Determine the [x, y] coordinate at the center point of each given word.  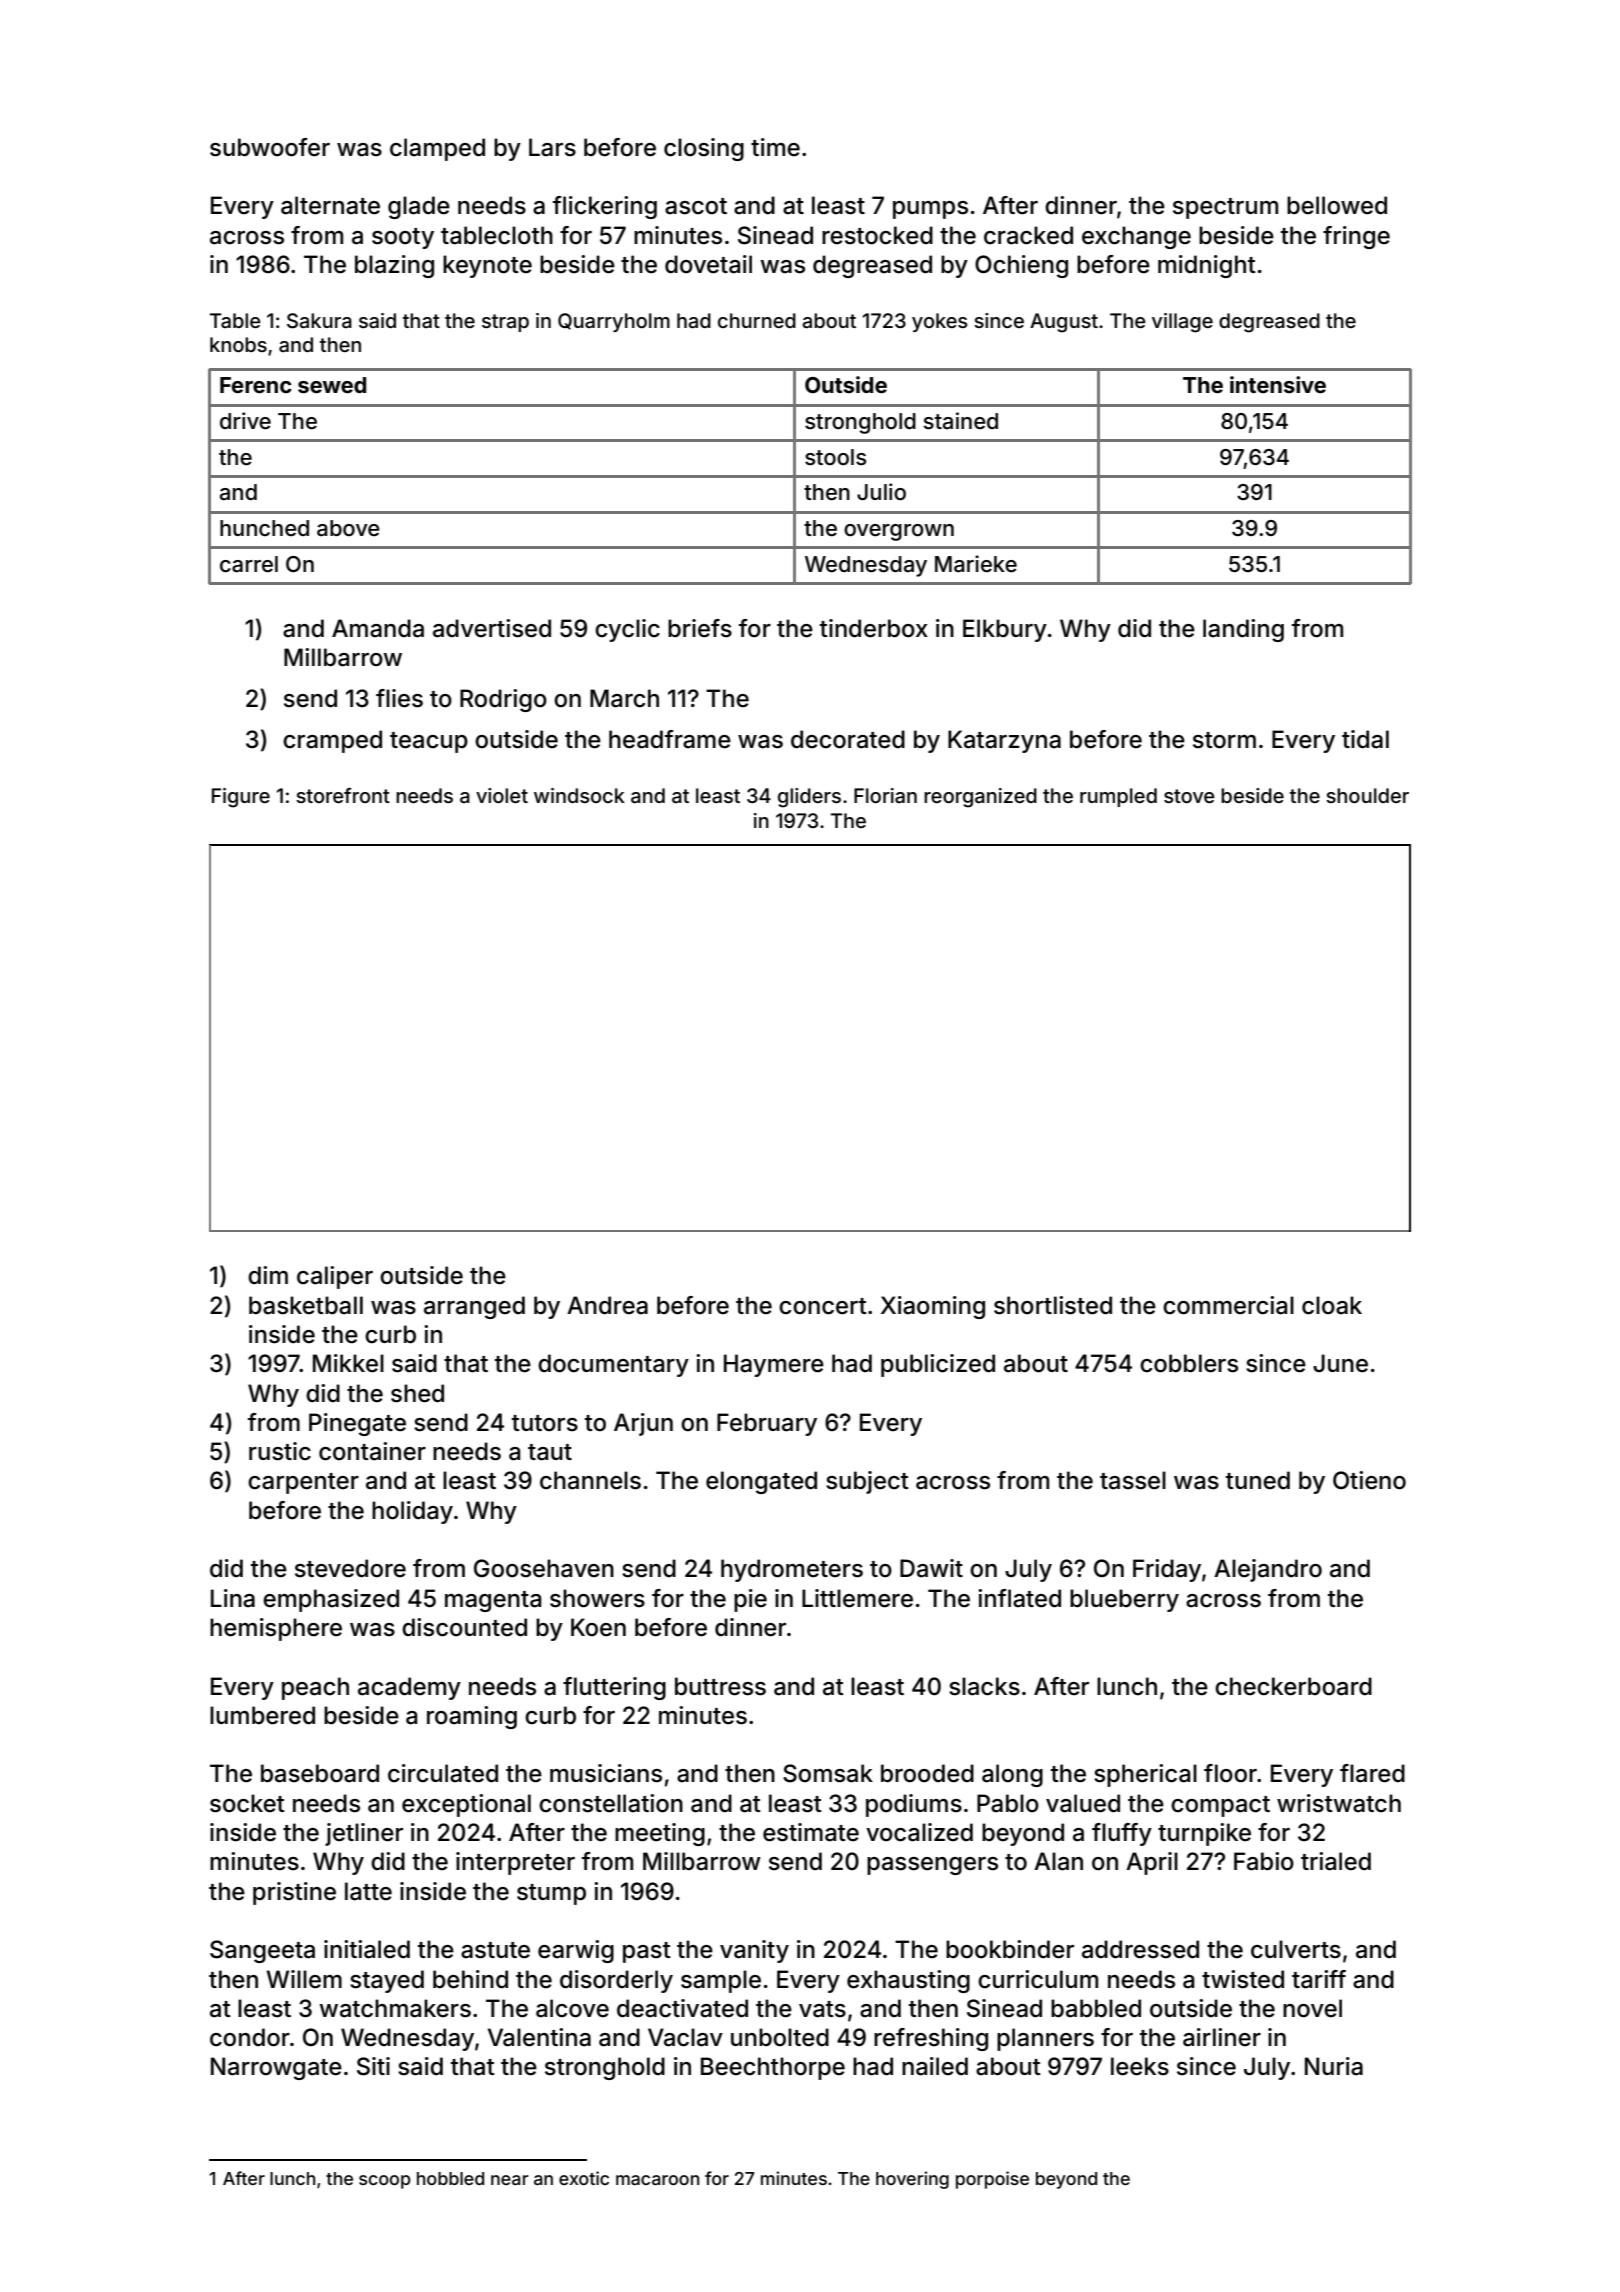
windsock [579, 795]
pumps [930, 210]
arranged [474, 1307]
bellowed [1337, 205]
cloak [1332, 1305]
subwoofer [270, 147]
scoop [385, 2182]
